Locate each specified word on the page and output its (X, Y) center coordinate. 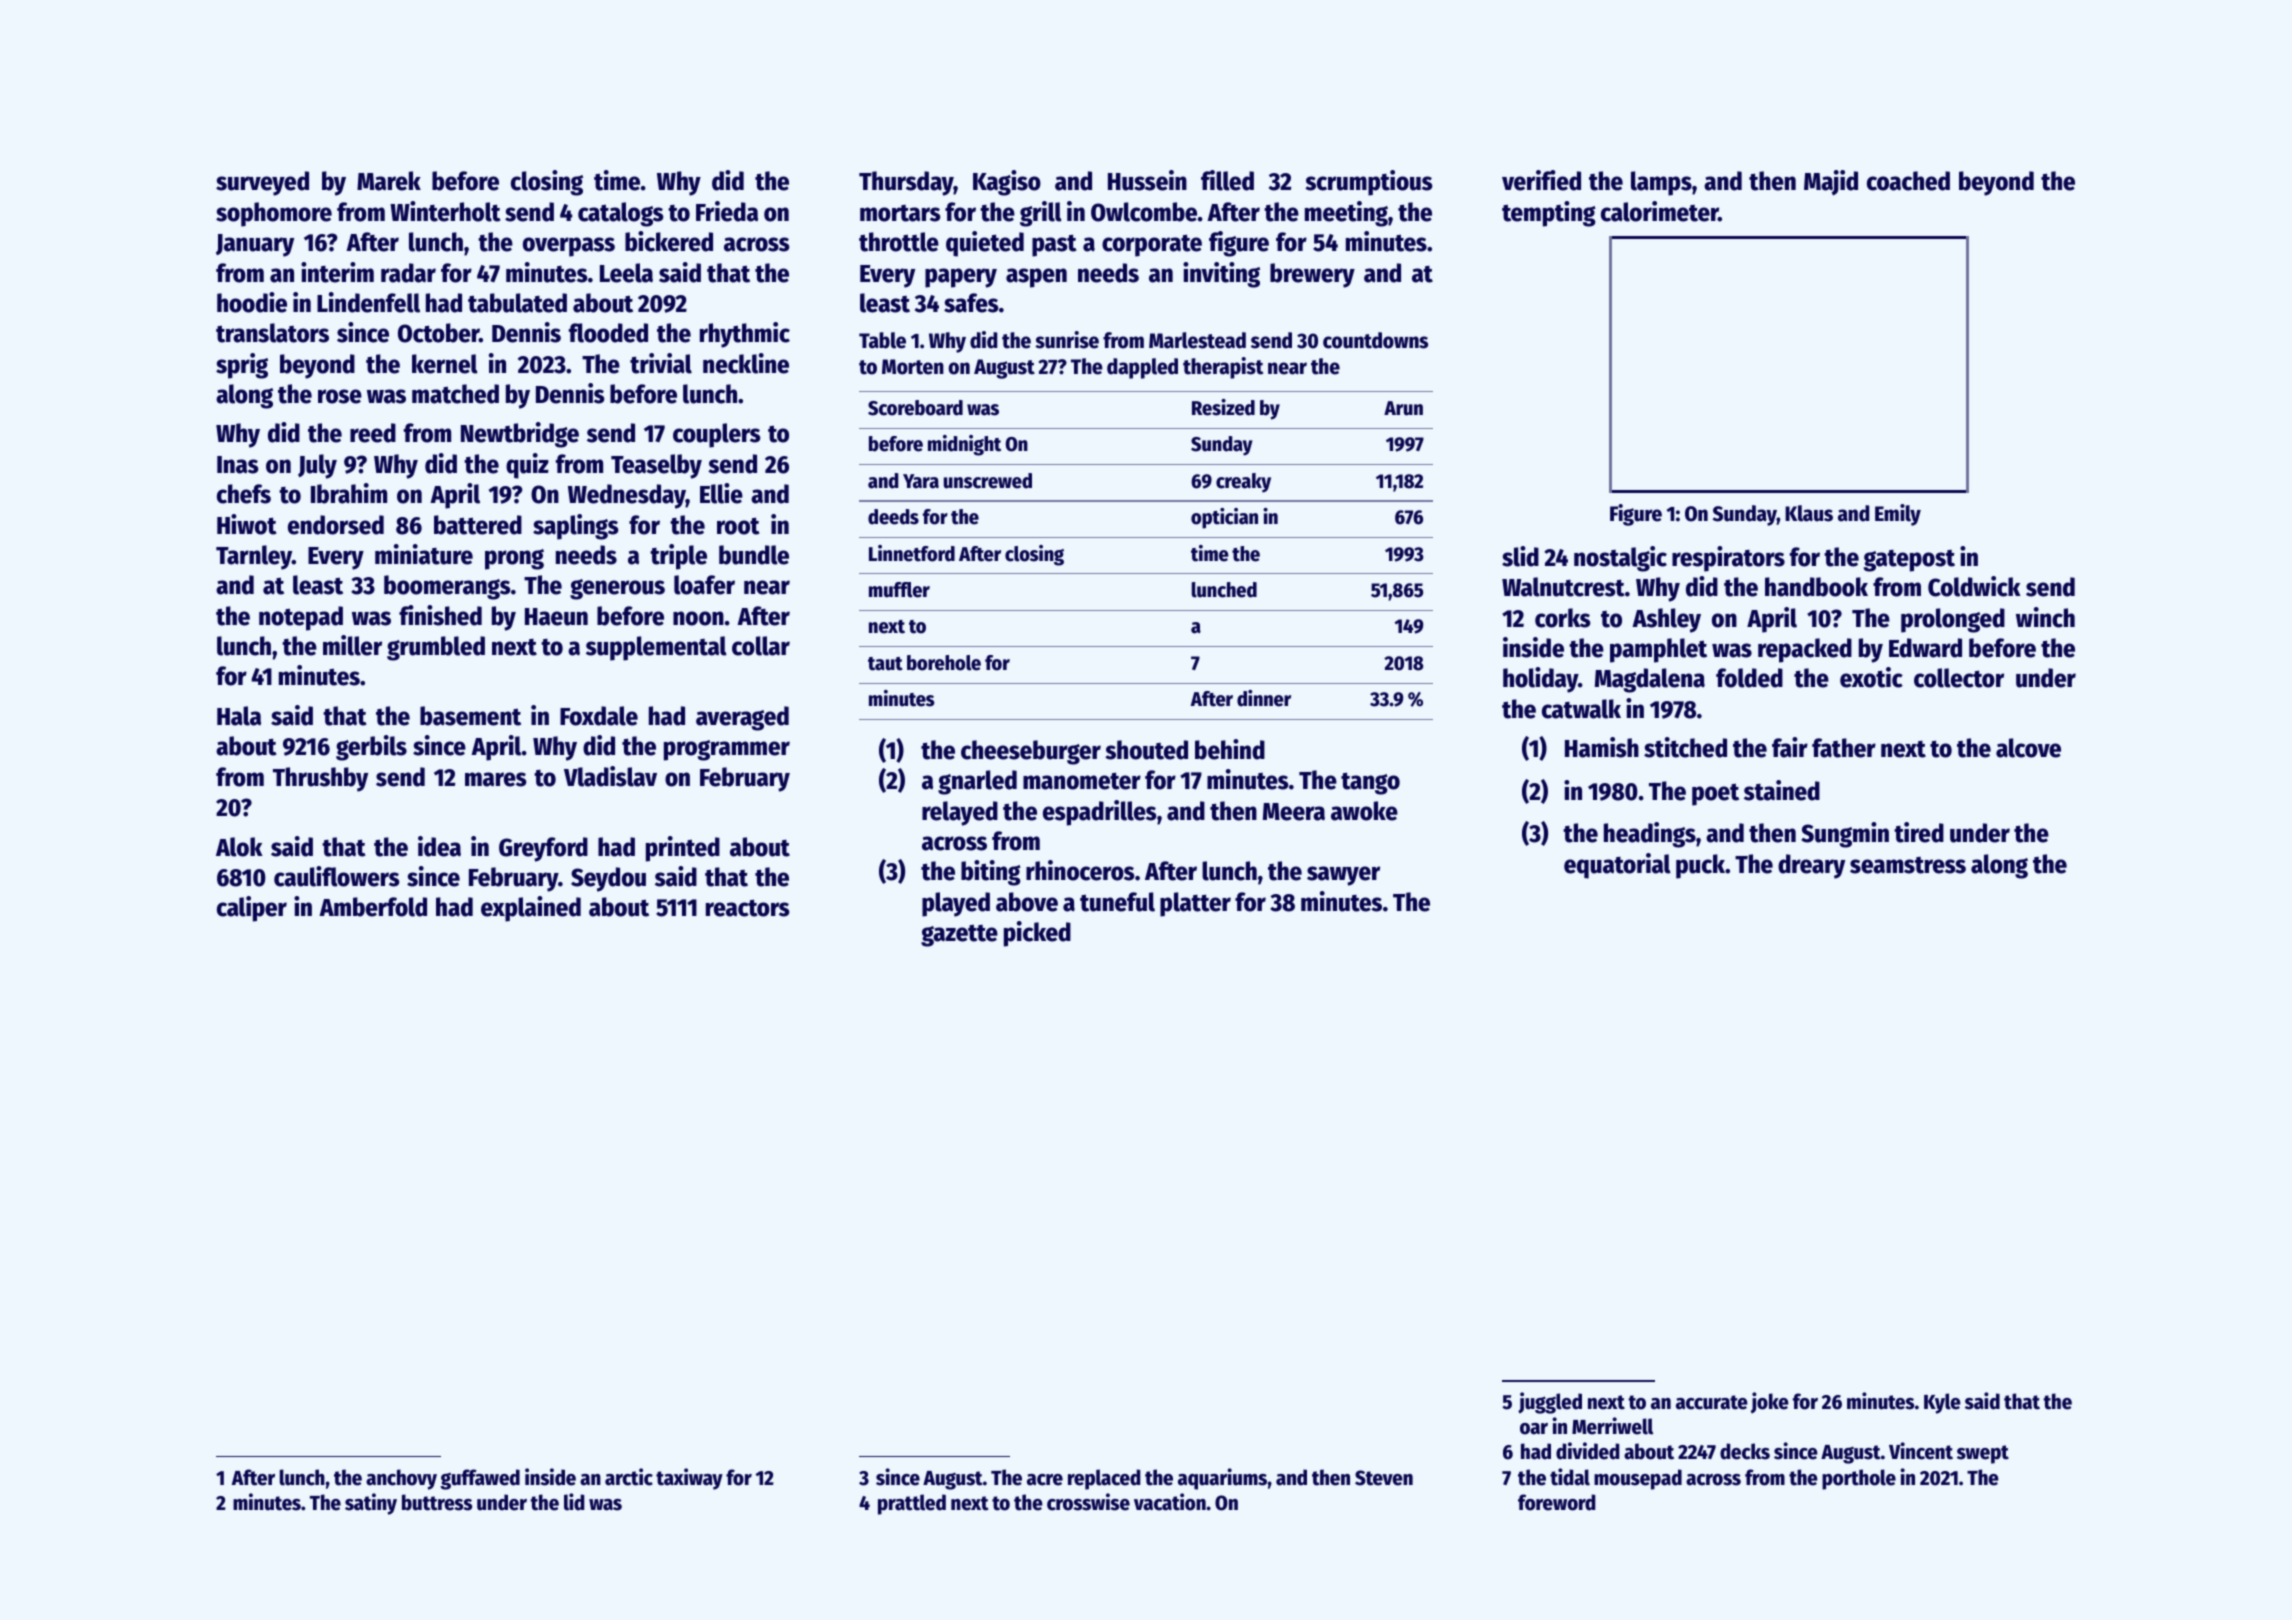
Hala (239, 716)
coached (1908, 181)
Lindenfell (368, 302)
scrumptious (1369, 183)
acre (1045, 1480)
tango (1370, 783)
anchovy (401, 1479)
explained (531, 909)
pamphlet (1658, 650)
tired (1919, 832)
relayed (960, 813)
